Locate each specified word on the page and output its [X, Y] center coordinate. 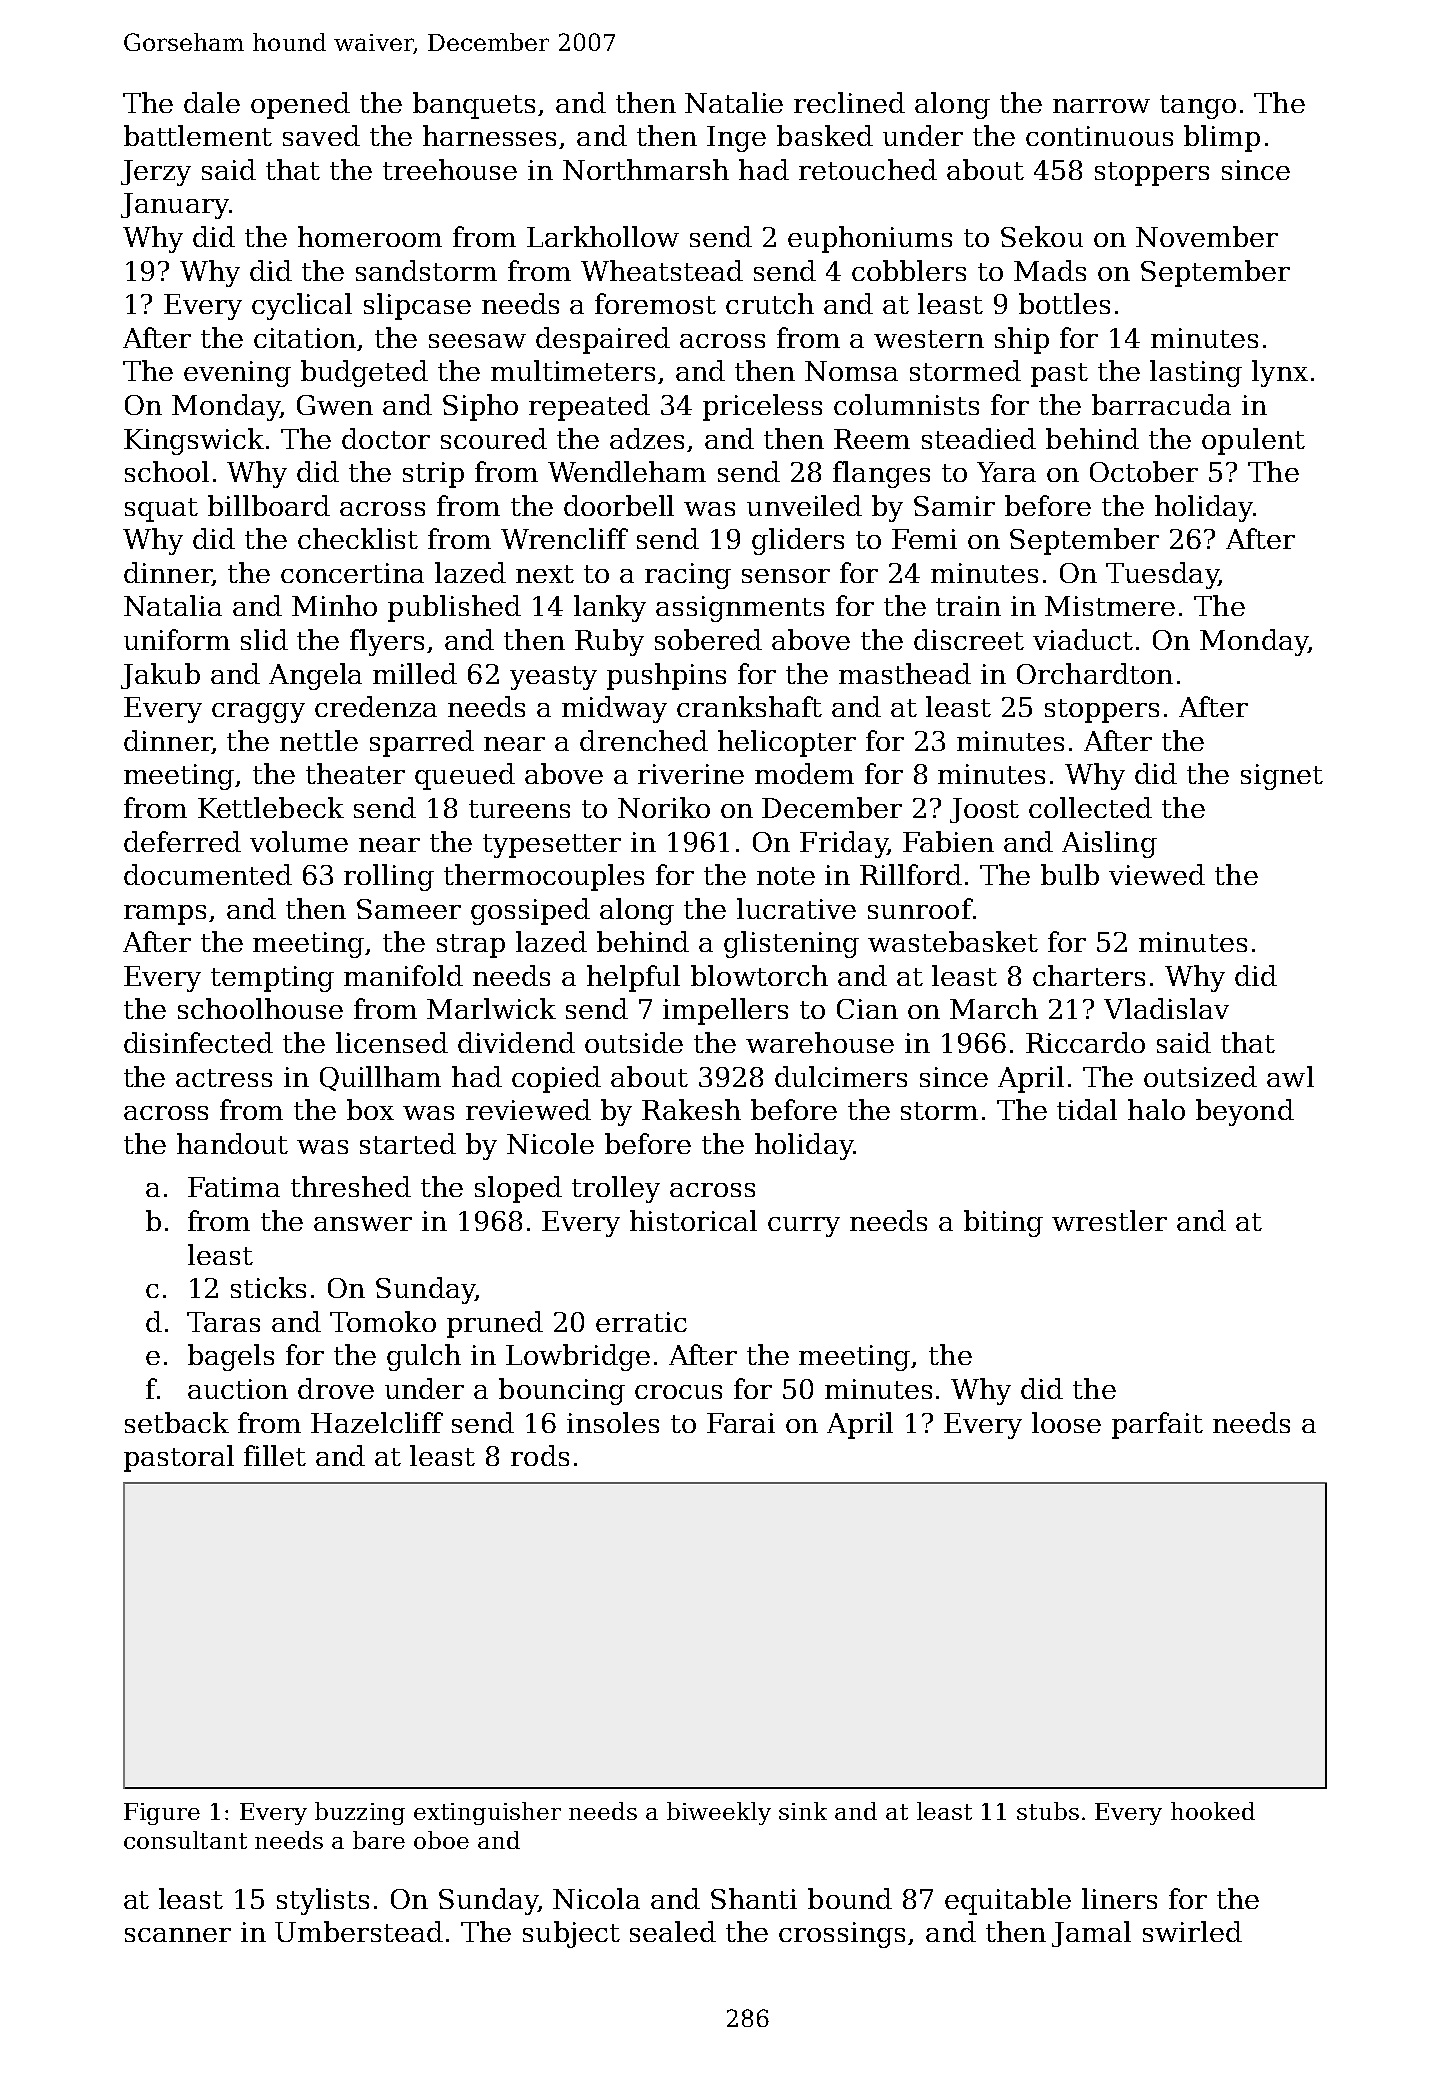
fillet [275, 1455]
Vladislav [1166, 1008]
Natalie [734, 102]
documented [208, 874]
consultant [185, 1840]
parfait [1157, 1425]
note [786, 876]
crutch [770, 303]
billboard [269, 505]
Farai [741, 1423]
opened [300, 105]
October [1144, 471]
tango [1198, 107]
